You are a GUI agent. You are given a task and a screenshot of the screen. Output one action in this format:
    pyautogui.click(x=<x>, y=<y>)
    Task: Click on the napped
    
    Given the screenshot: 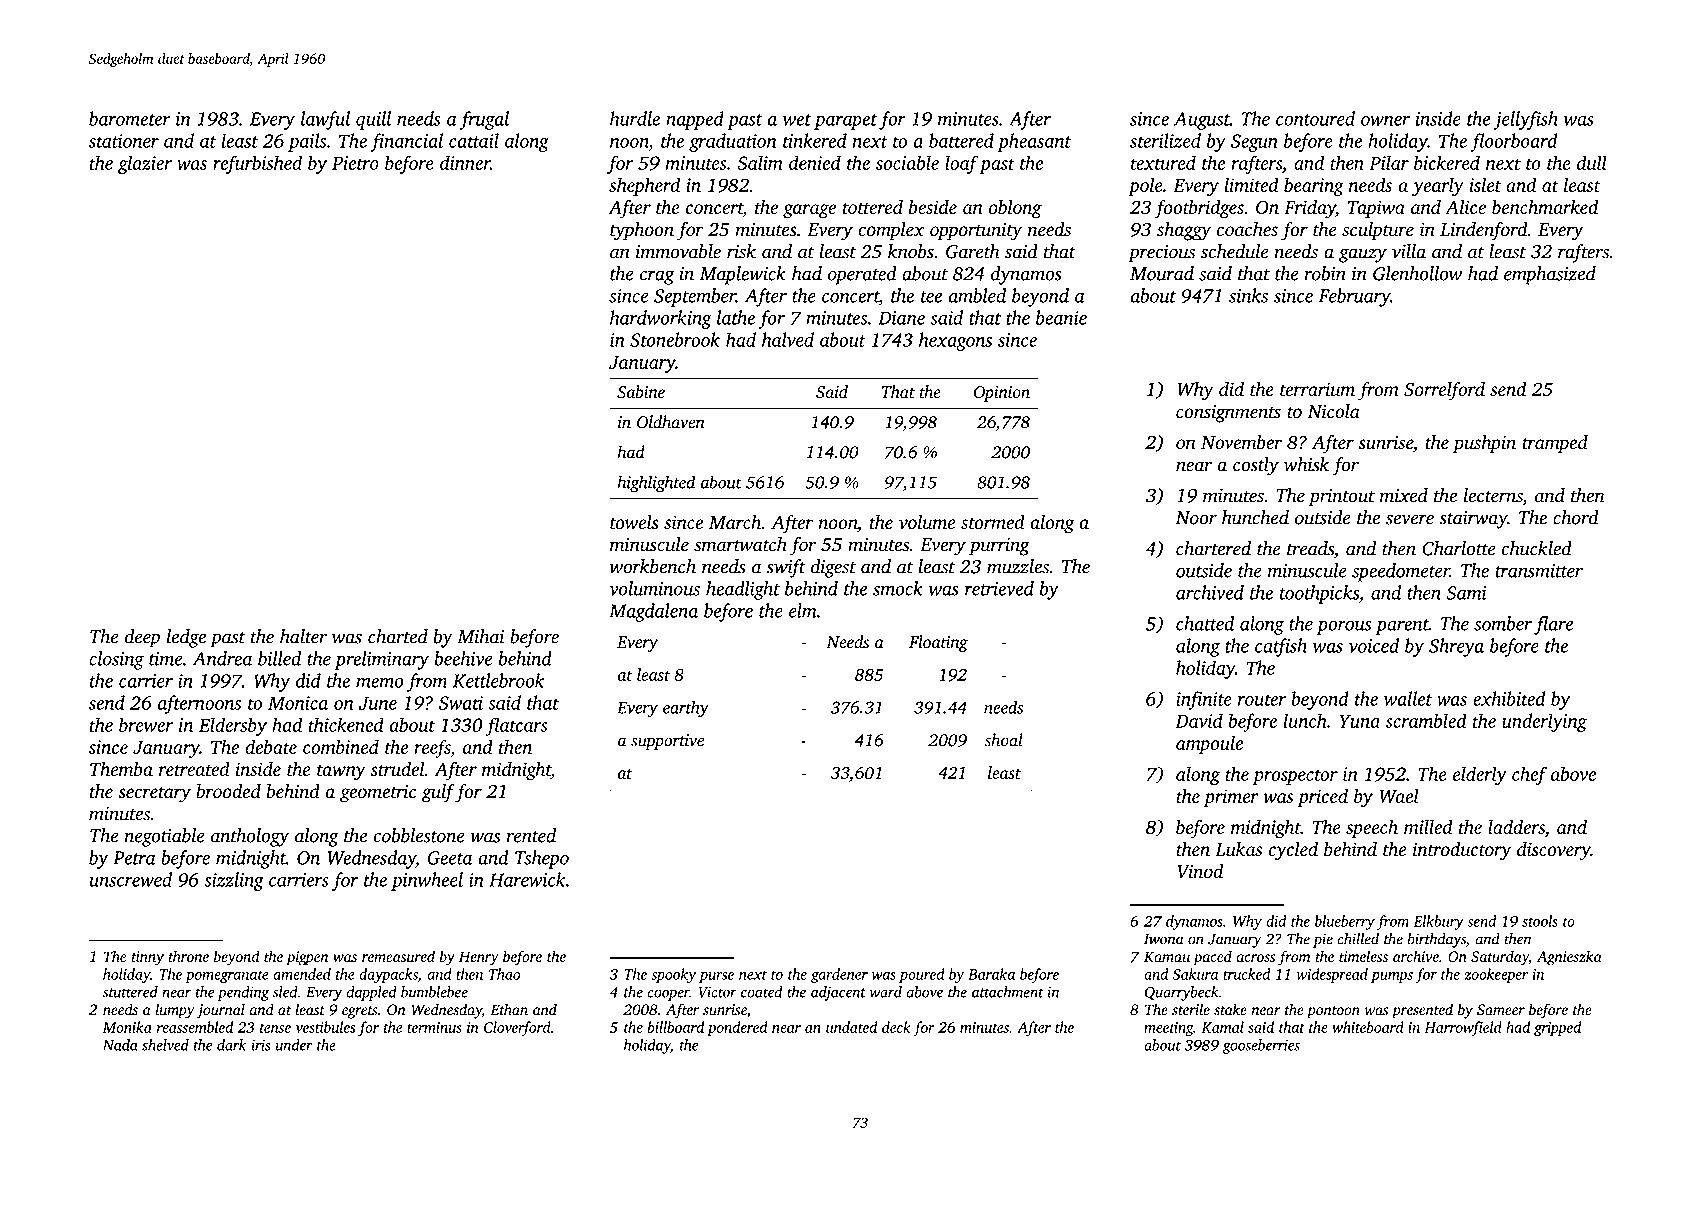 What is the action you would take?
    pyautogui.click(x=695, y=120)
